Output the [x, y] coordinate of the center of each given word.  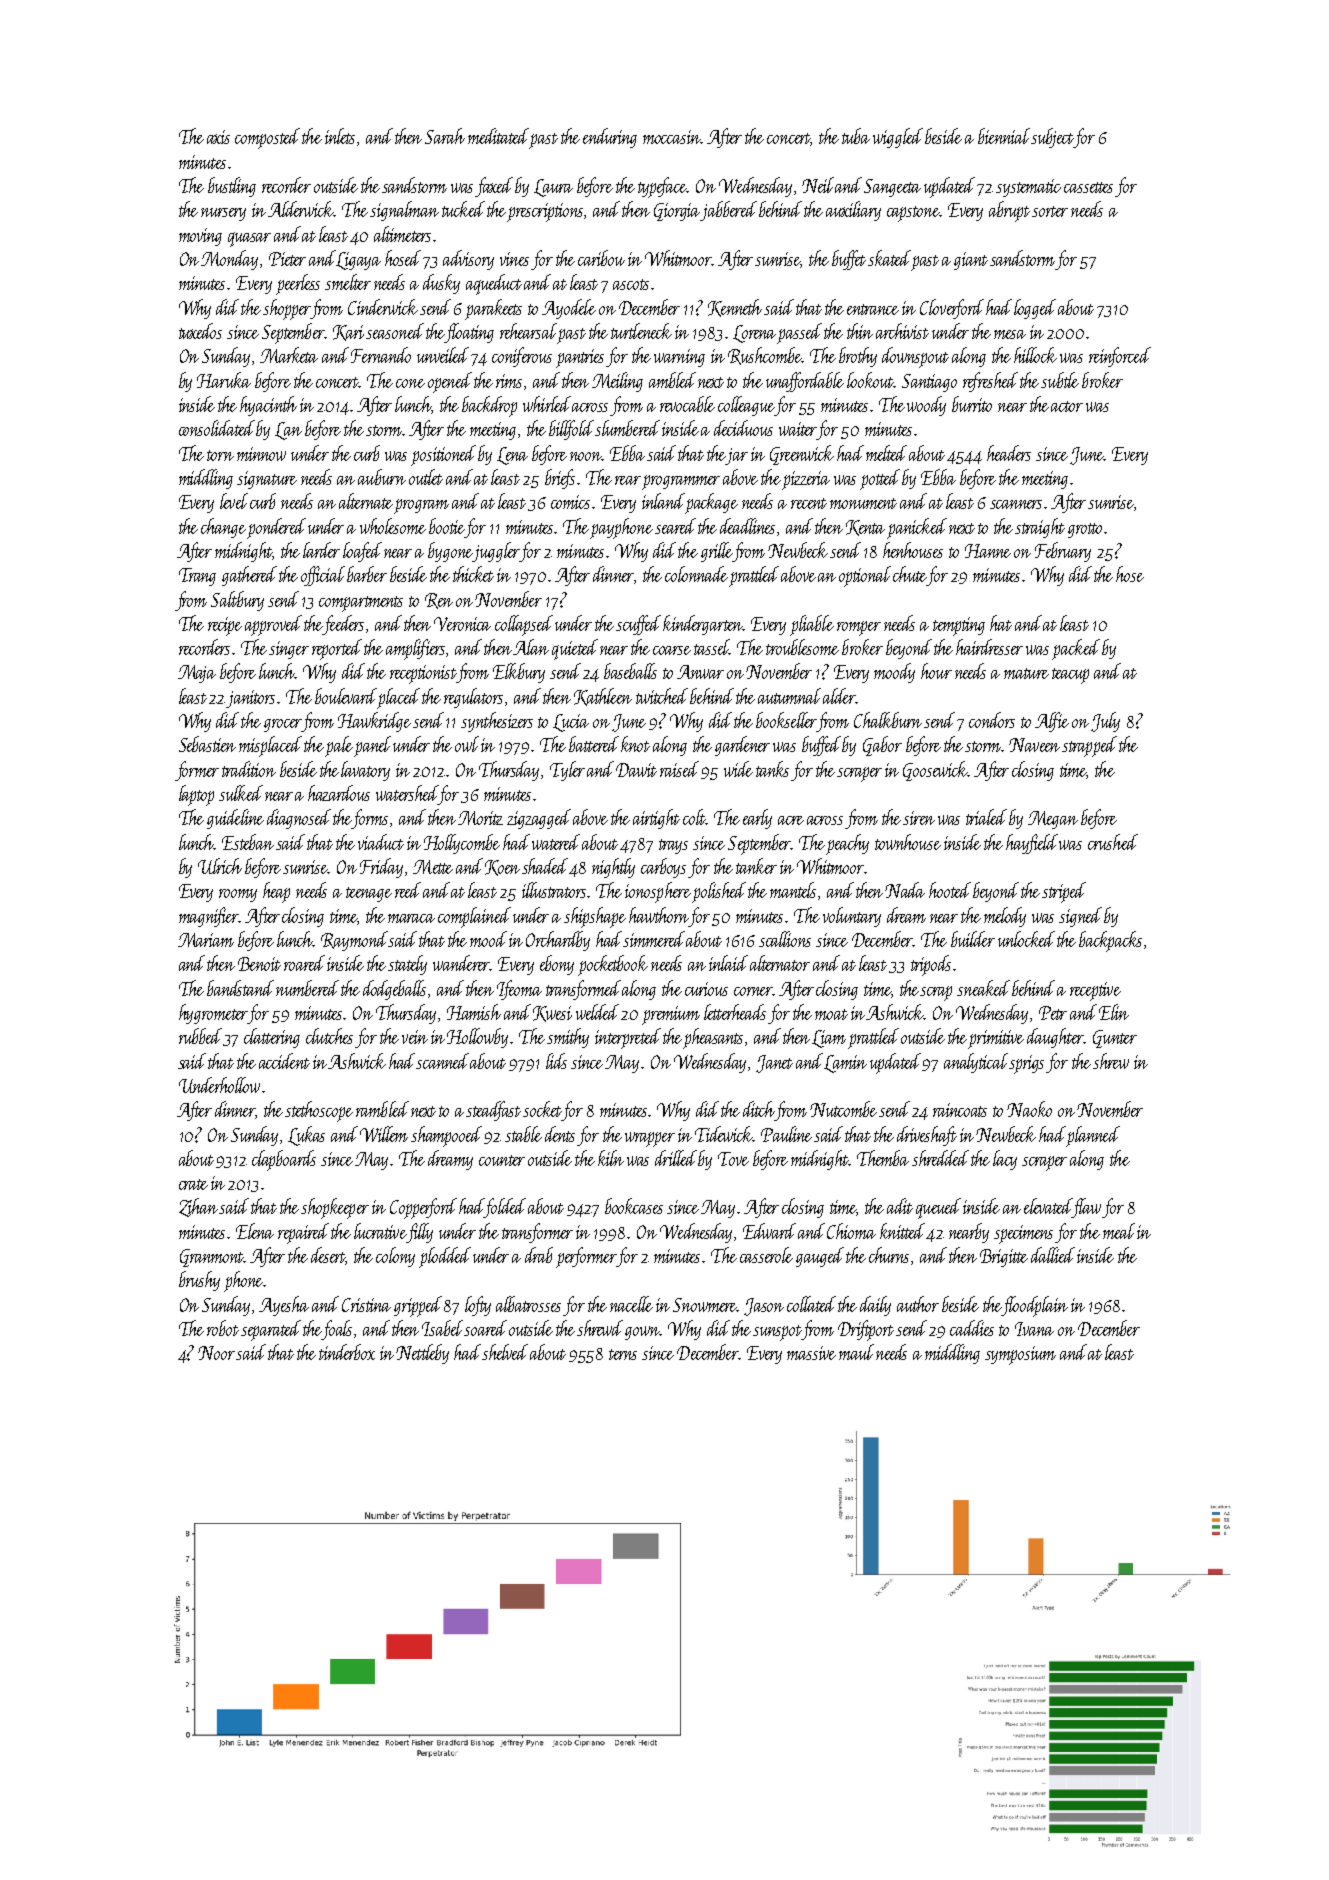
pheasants [714, 1038]
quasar [249, 239]
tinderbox [347, 1352]
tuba [856, 136]
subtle [1060, 380]
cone [410, 383]
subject [1052, 138]
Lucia [571, 723]
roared [304, 963]
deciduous [743, 428]
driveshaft [927, 1136]
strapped [1089, 746]
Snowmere [705, 1305]
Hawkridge [374, 722]
